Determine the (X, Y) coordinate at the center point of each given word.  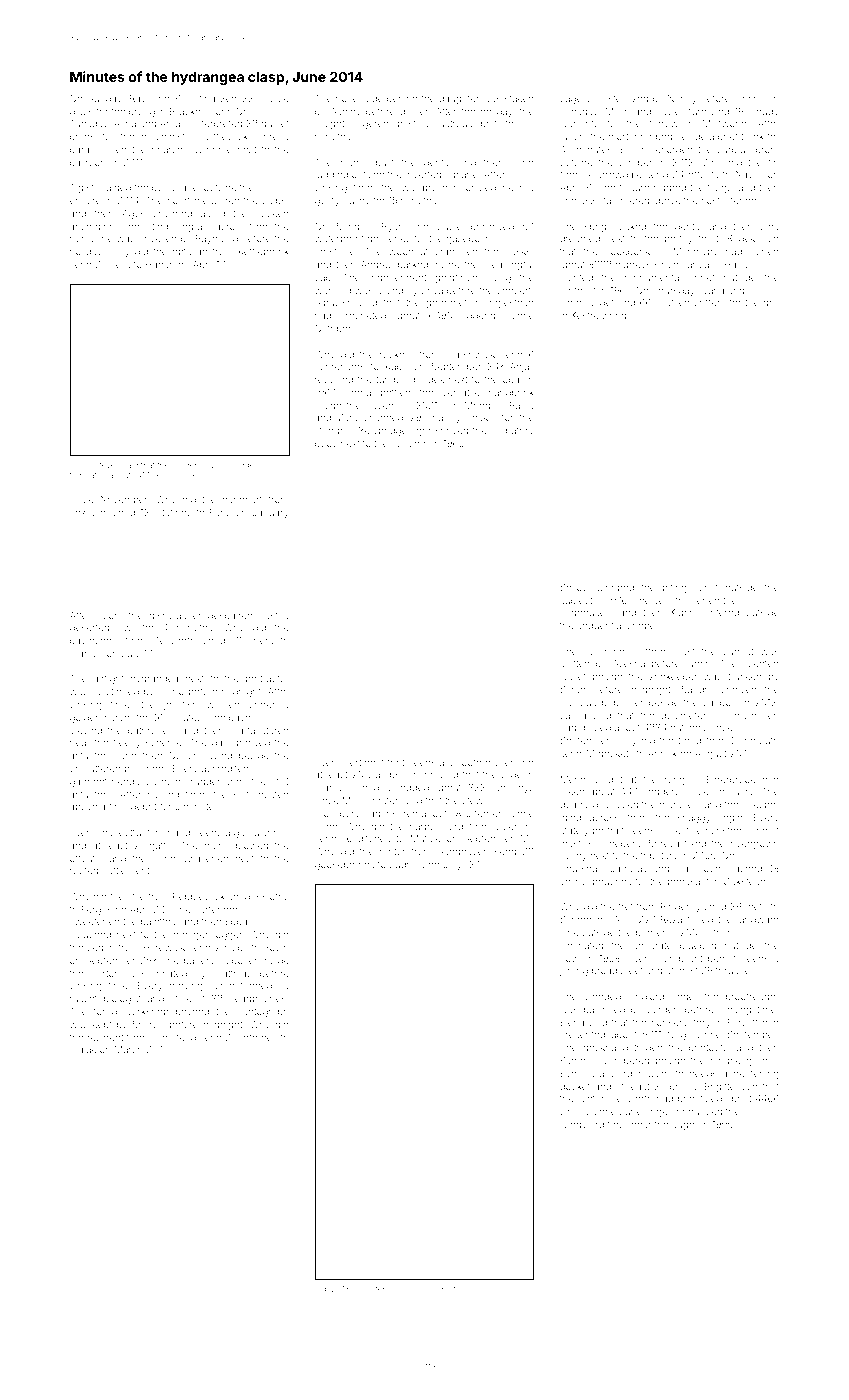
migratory (512, 431)
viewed (86, 730)
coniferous (379, 1289)
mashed (744, 868)
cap (323, 279)
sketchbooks (176, 475)
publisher (622, 703)
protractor (267, 679)
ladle (410, 1289)
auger (685, 1126)
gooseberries (344, 865)
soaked (630, 226)
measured (217, 200)
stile (136, 896)
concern (410, 444)
